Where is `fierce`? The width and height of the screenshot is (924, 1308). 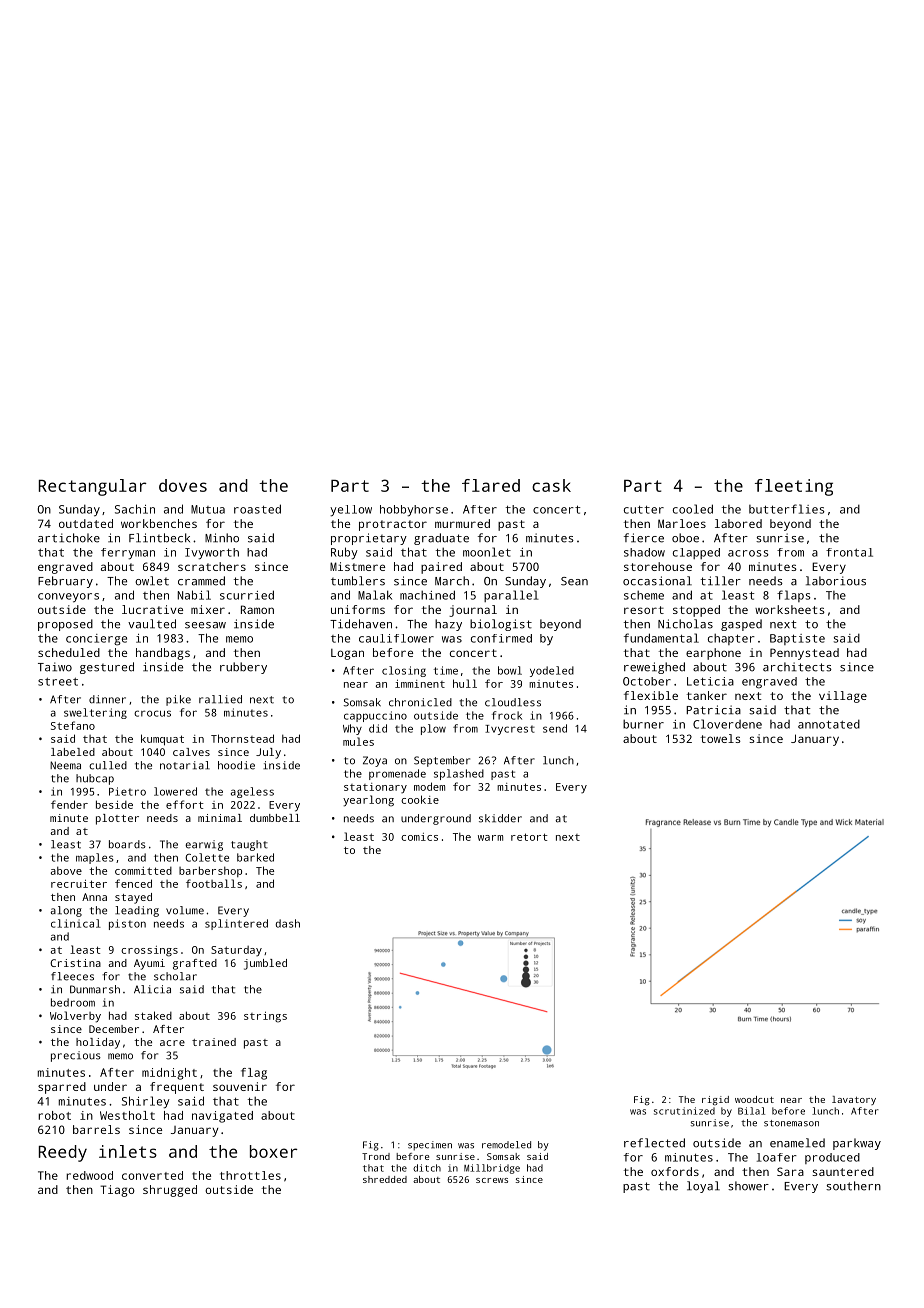 fierce is located at coordinates (644, 538).
